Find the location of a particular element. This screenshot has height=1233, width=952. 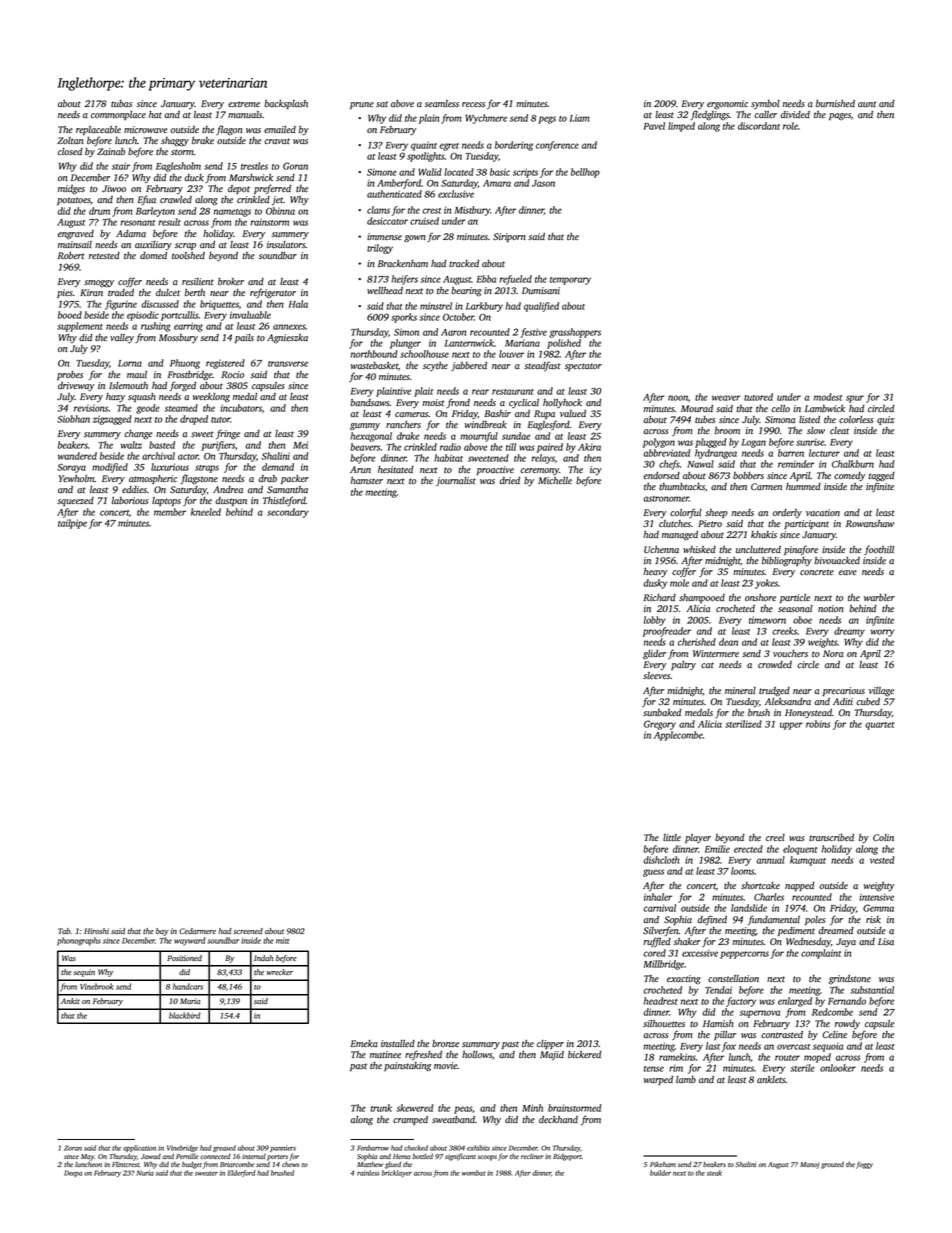

onlooker is located at coordinates (838, 1068).
